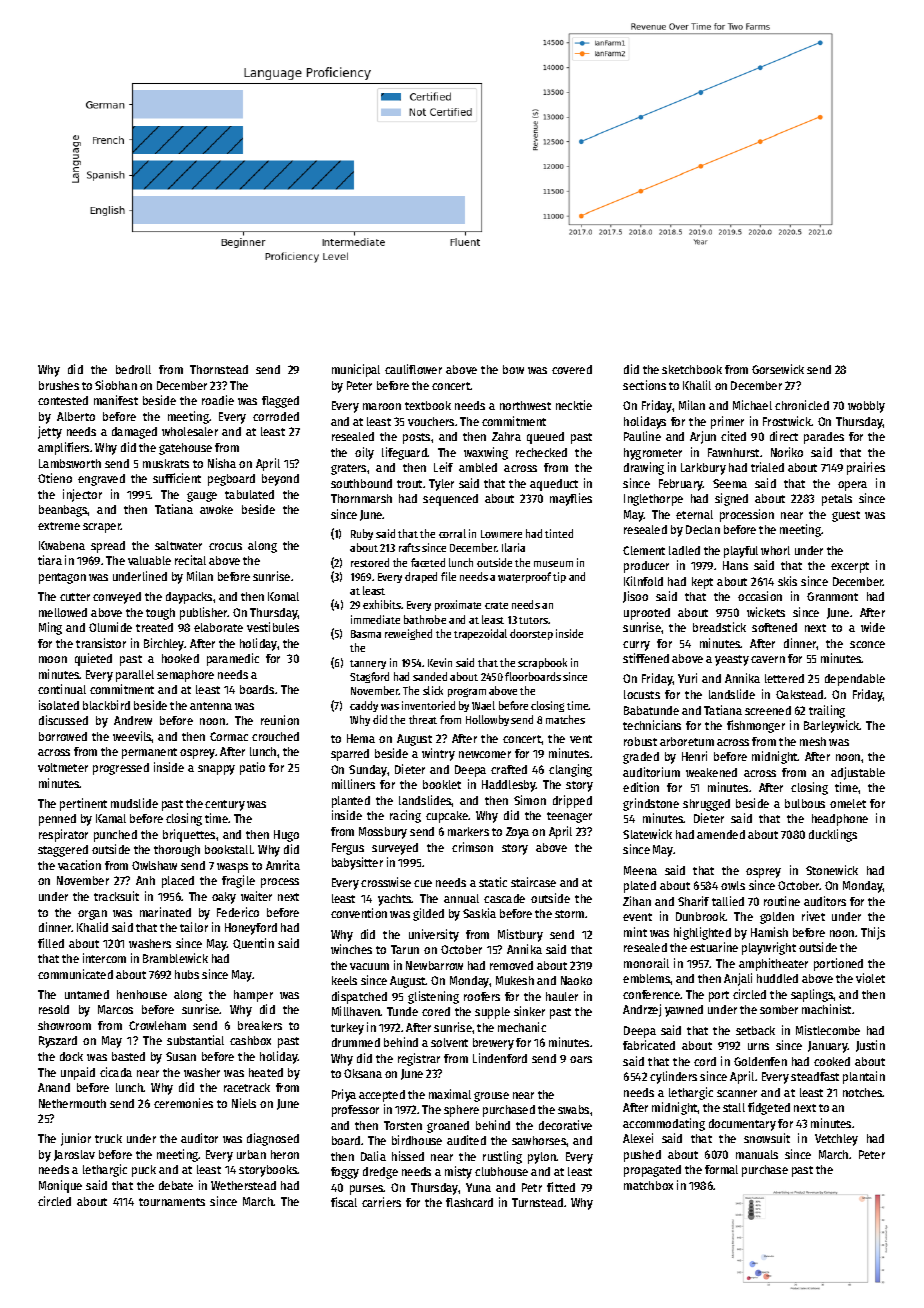 The width and height of the document is (924, 1308). Describe the element at coordinates (648, 1185) in the document. I see `matchbox` at that location.
